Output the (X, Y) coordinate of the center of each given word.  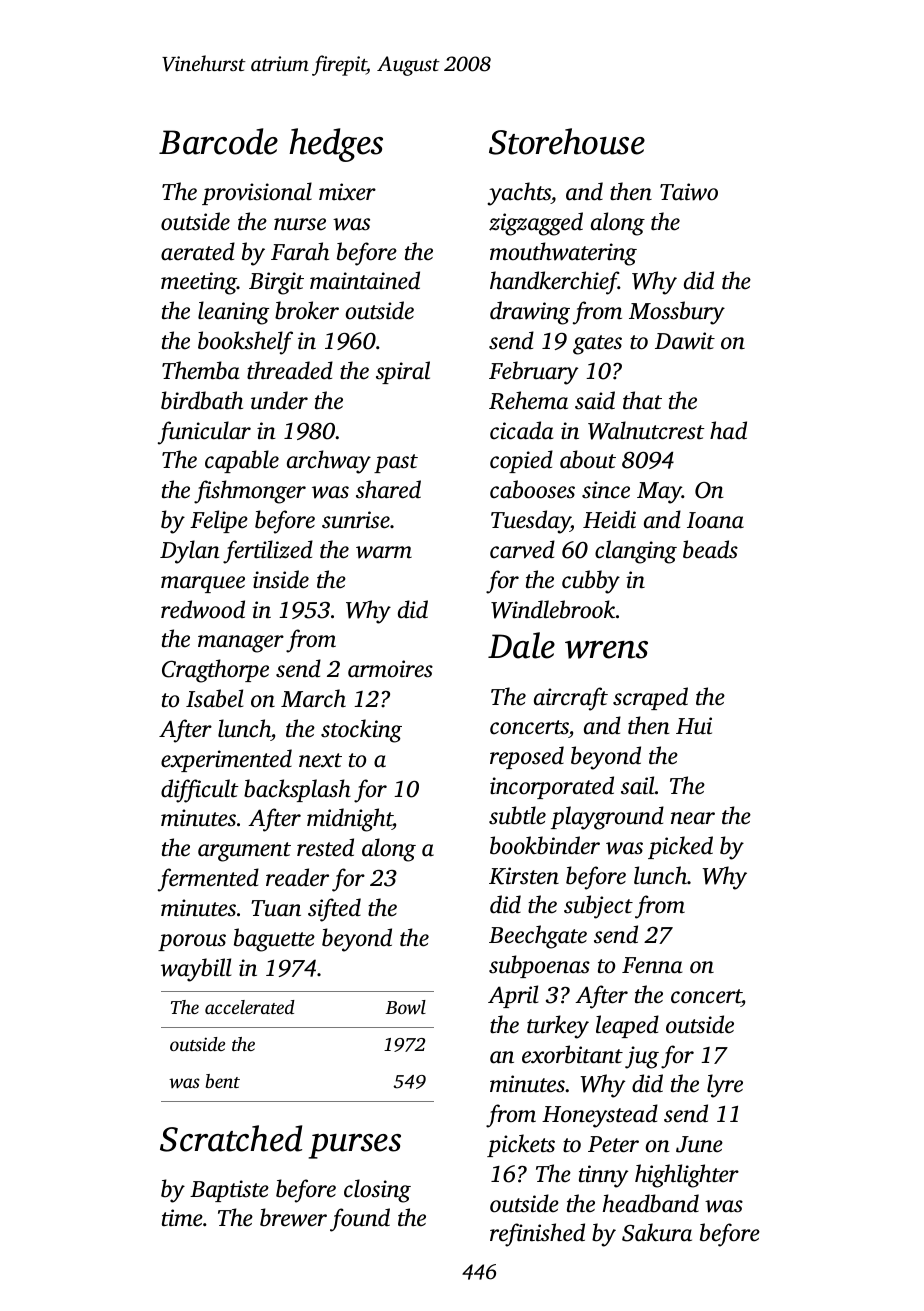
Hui (694, 726)
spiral (403, 372)
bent (222, 1081)
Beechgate (538, 937)
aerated (198, 251)
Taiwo (689, 192)
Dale (521, 645)
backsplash (297, 790)
